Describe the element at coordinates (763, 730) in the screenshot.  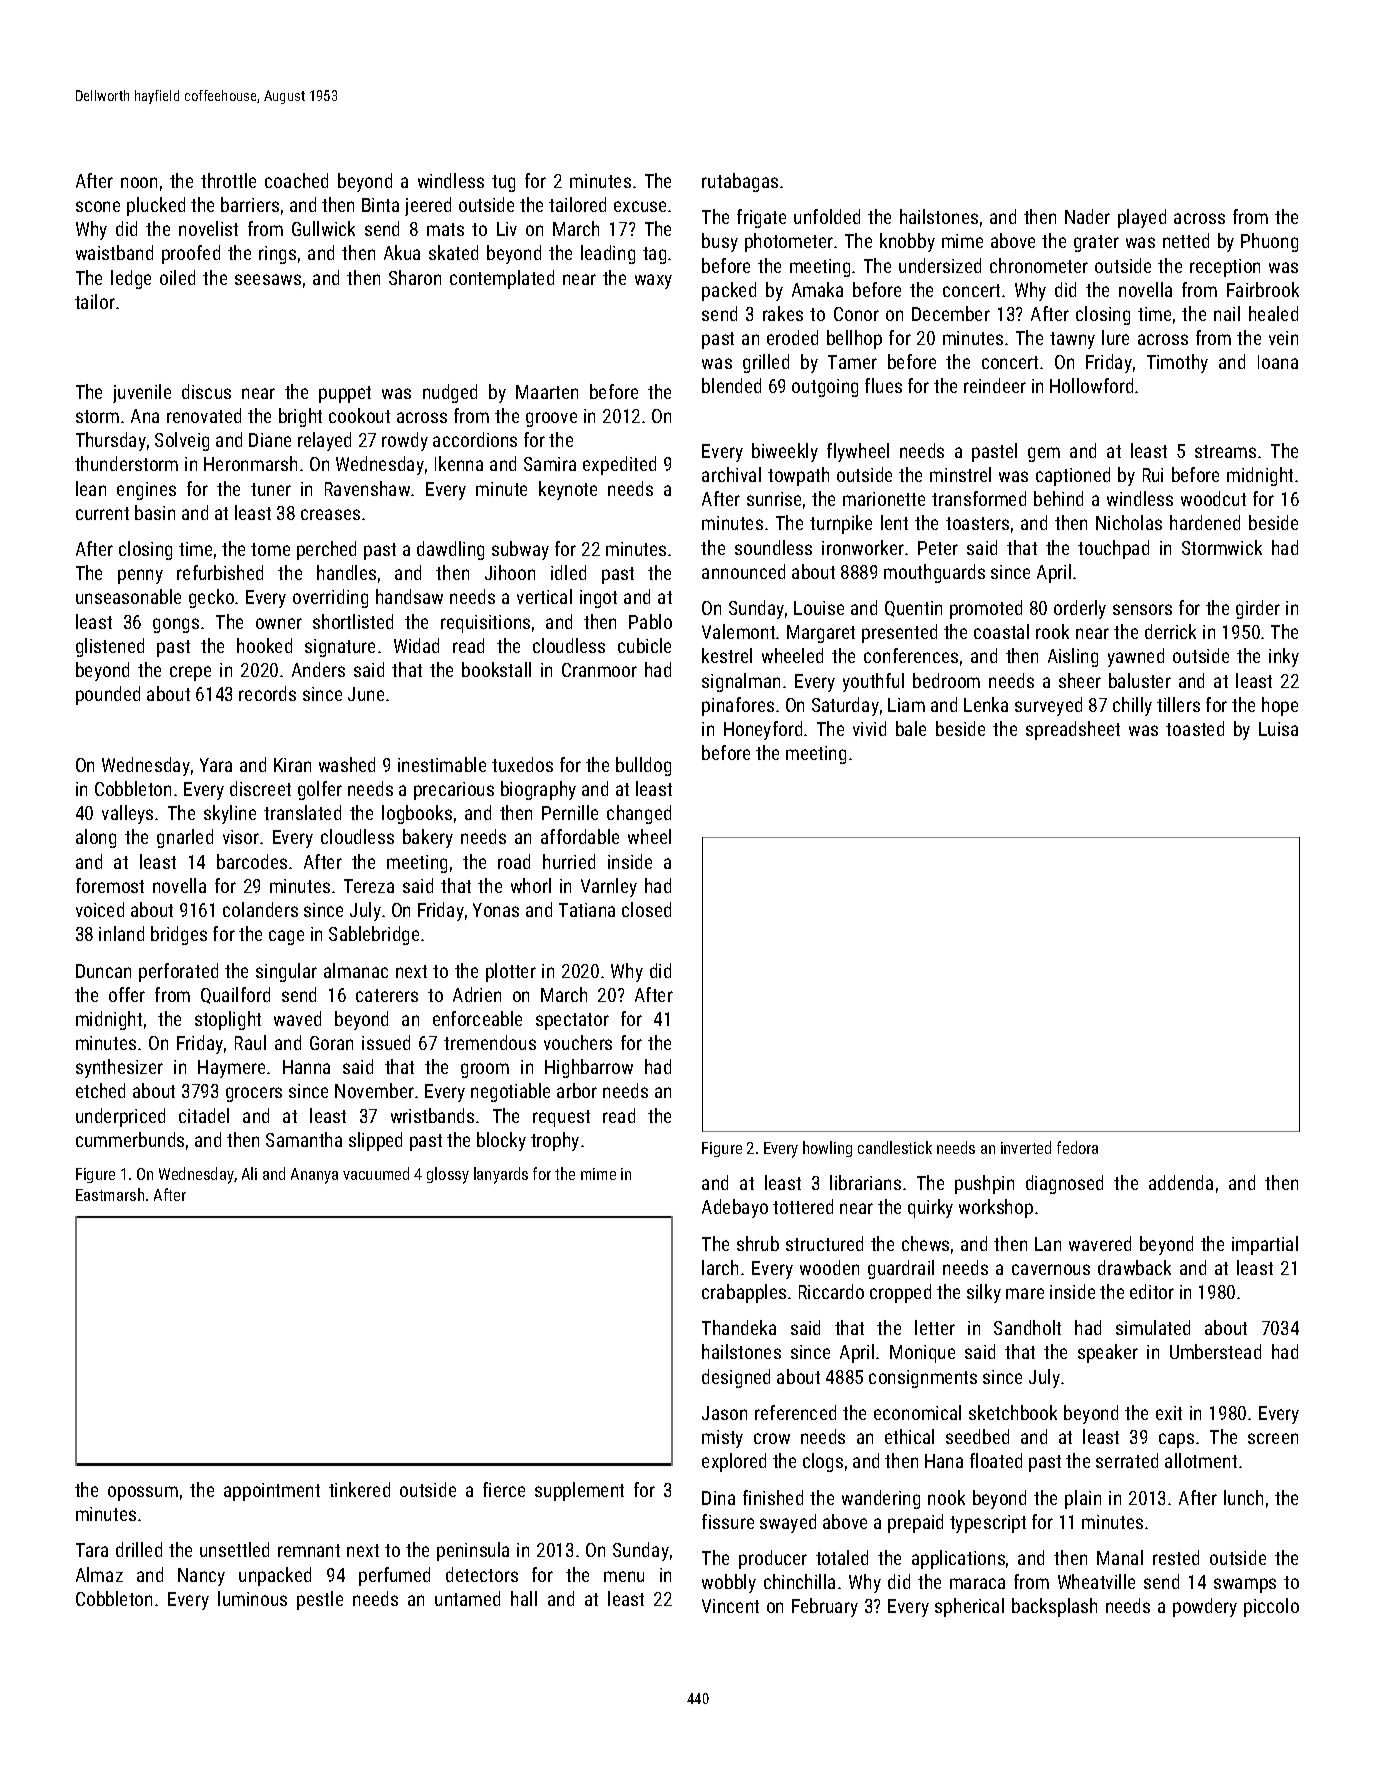
I see `Honeyford` at that location.
